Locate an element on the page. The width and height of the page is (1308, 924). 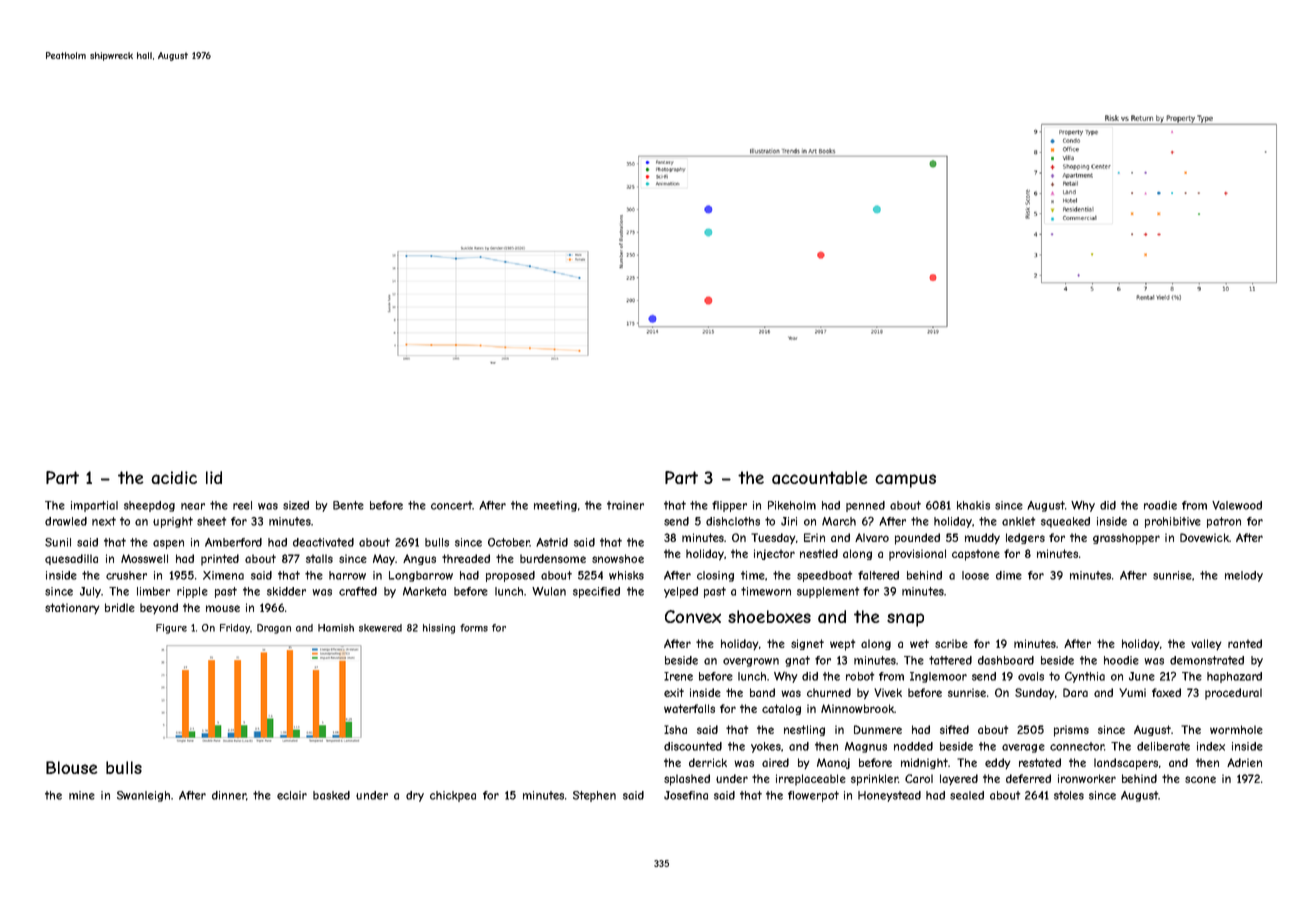
acidic is located at coordinates (174, 478).
